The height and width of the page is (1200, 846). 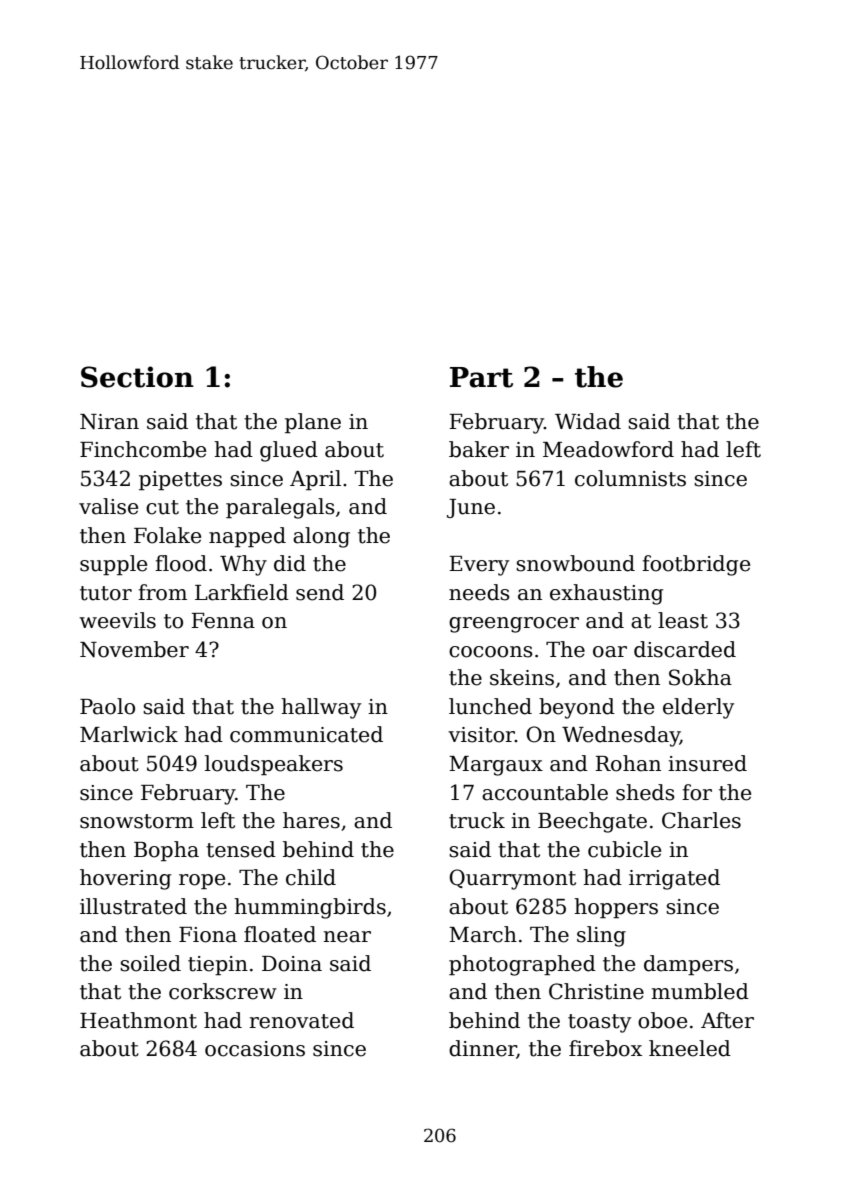 I want to click on cocoons, so click(x=491, y=652).
